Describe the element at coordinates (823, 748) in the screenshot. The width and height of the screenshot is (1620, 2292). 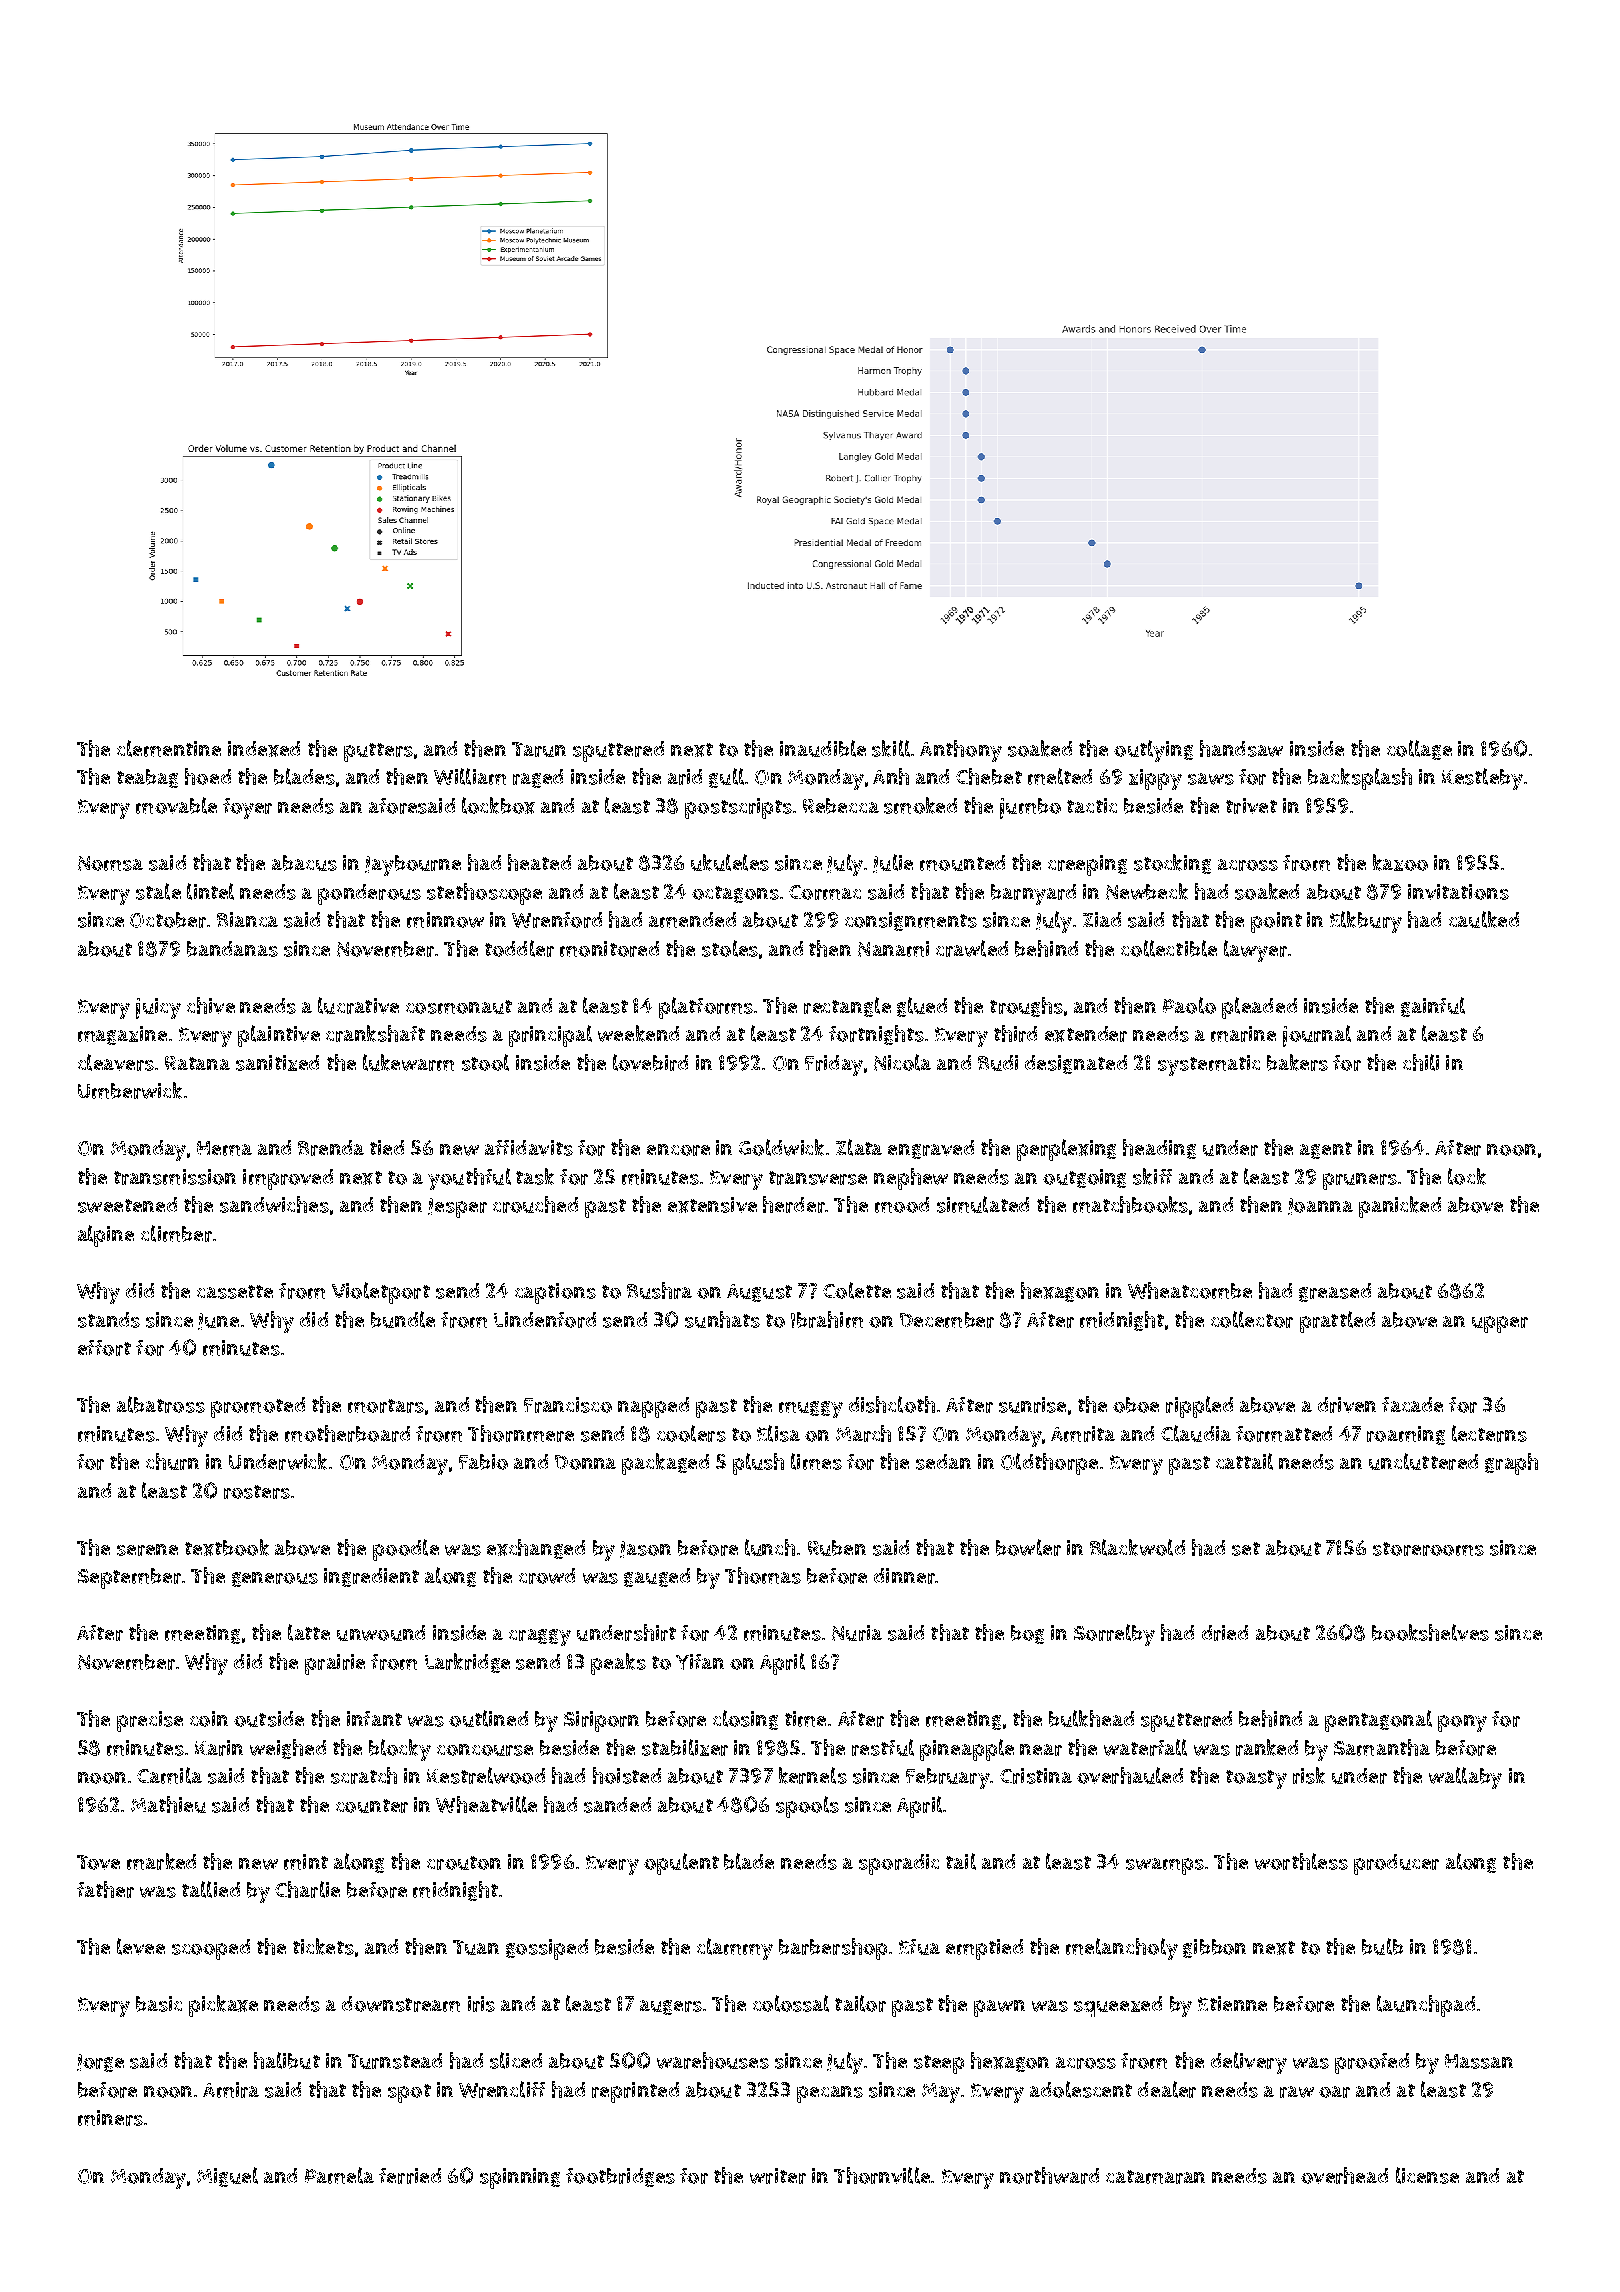
I see `inaudible` at that location.
